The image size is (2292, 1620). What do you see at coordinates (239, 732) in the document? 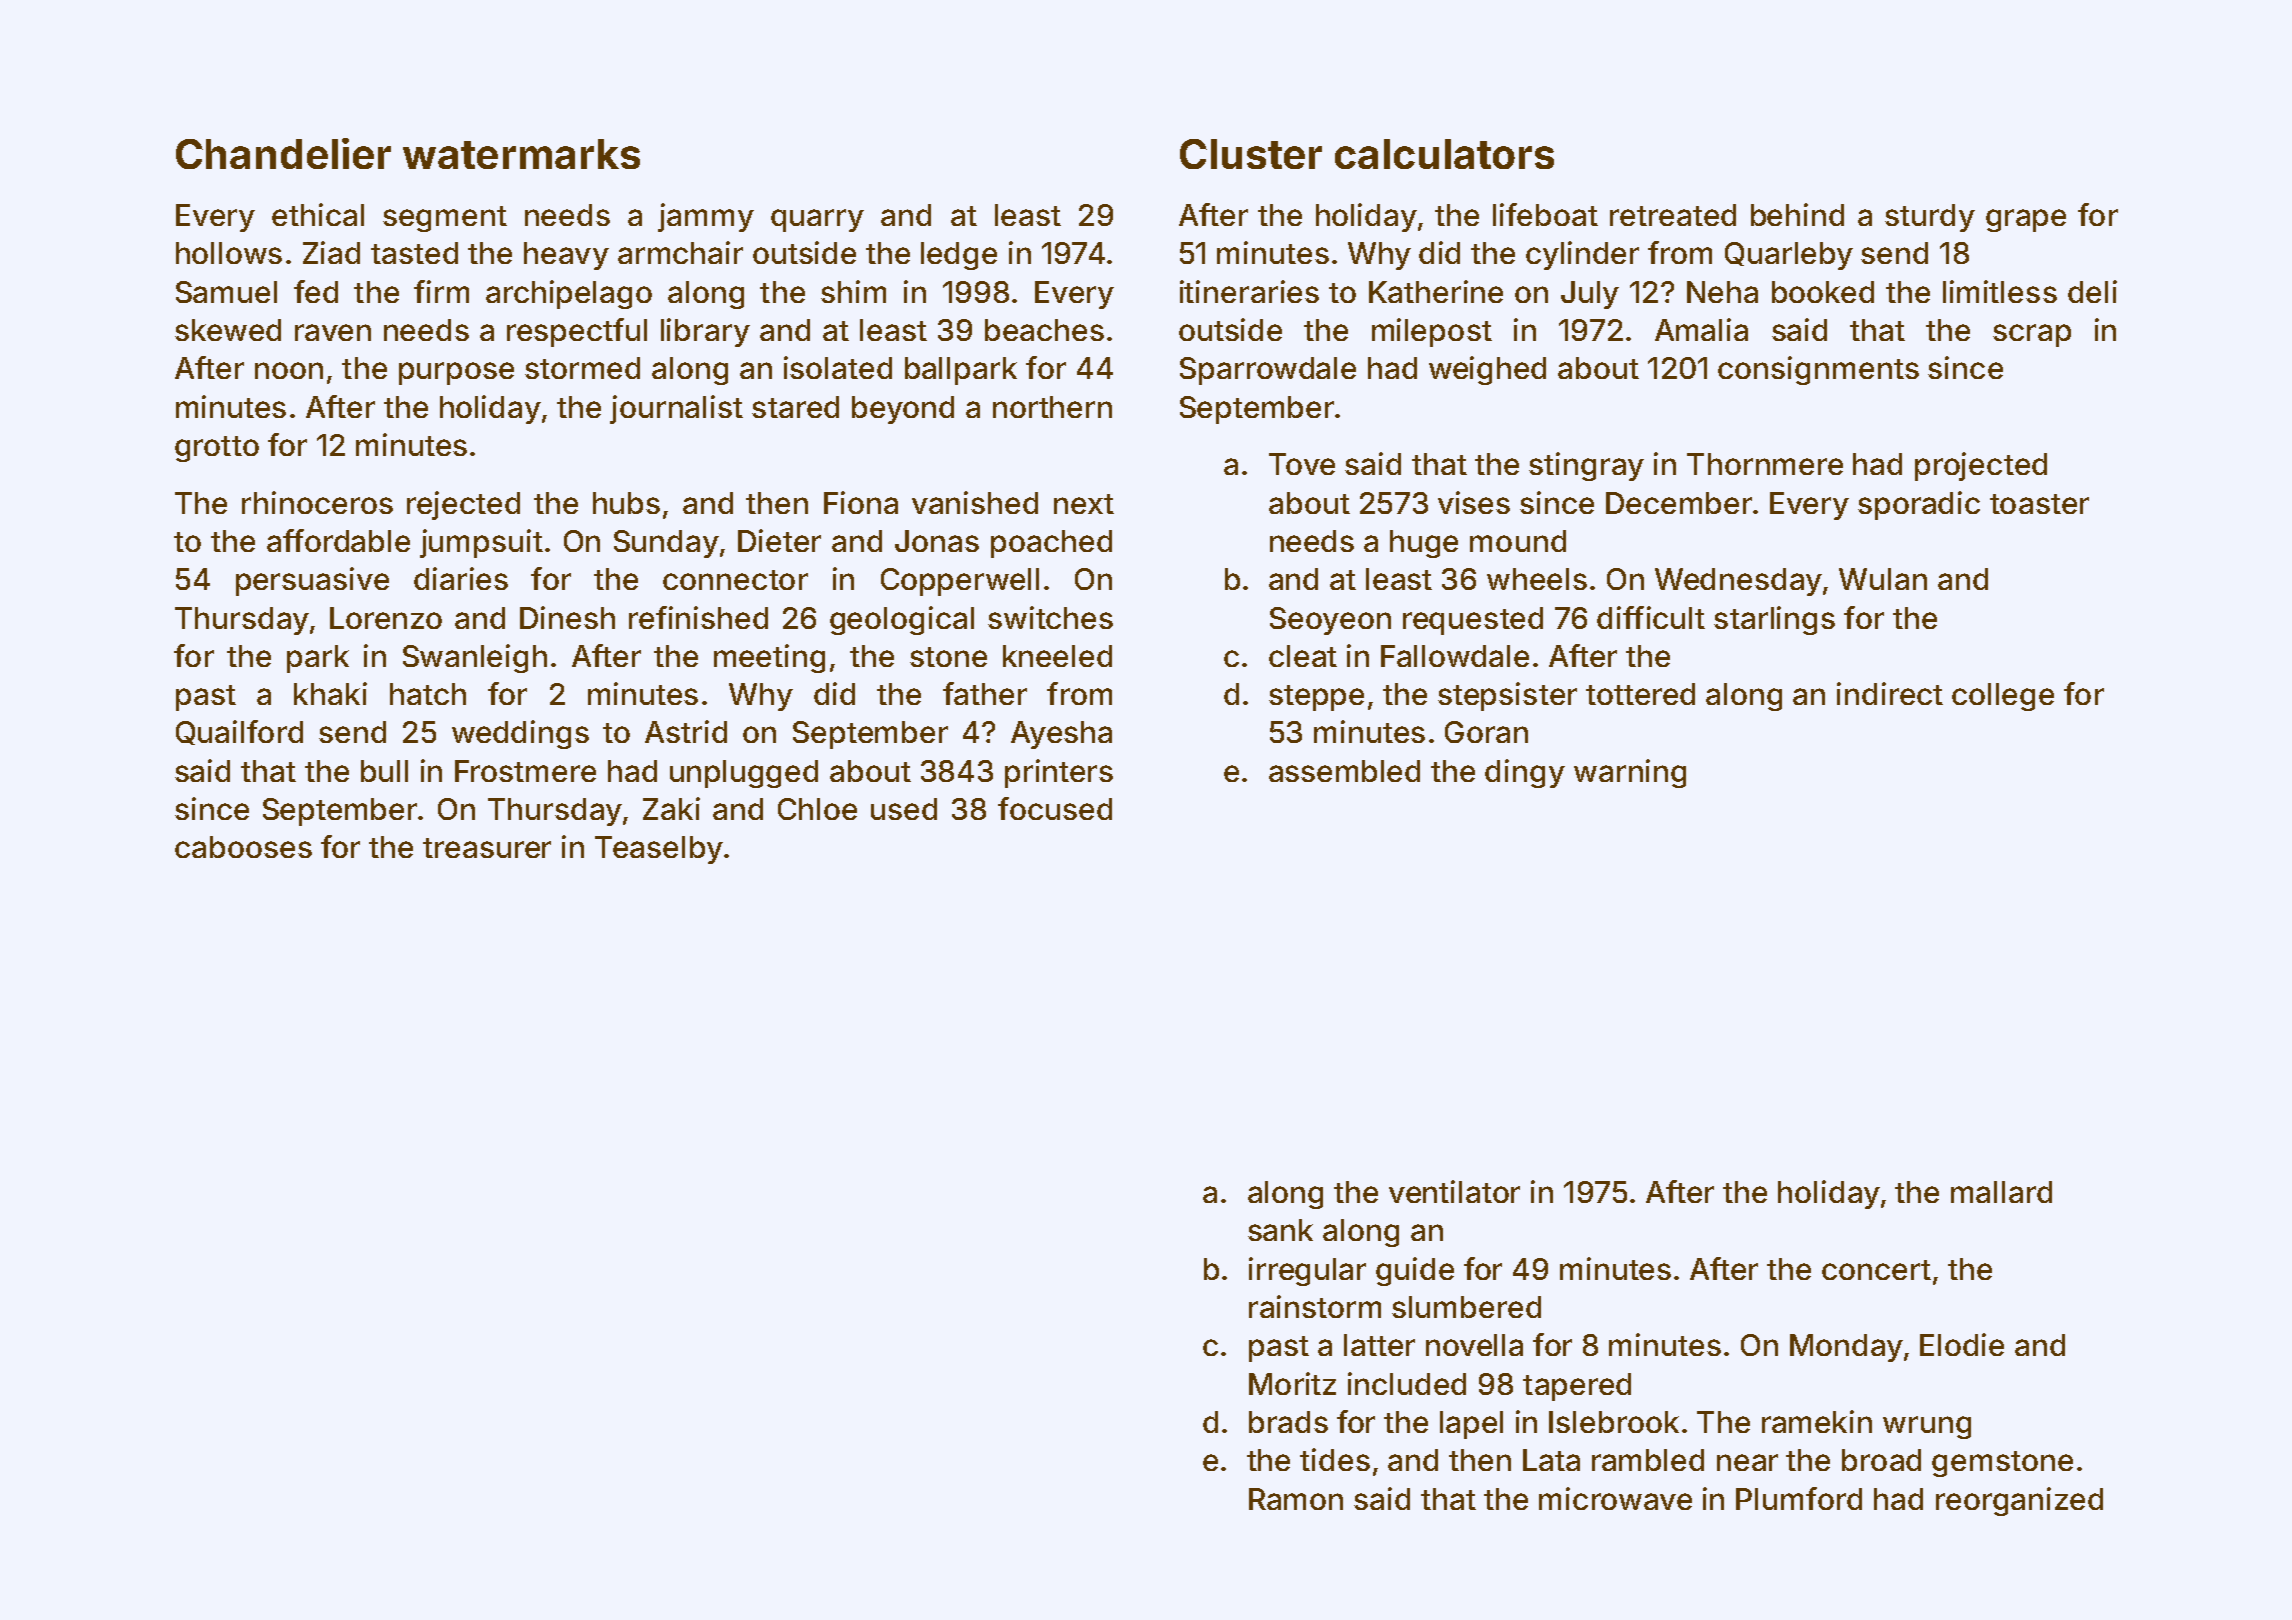
I see `Quailford` at bounding box center [239, 732].
